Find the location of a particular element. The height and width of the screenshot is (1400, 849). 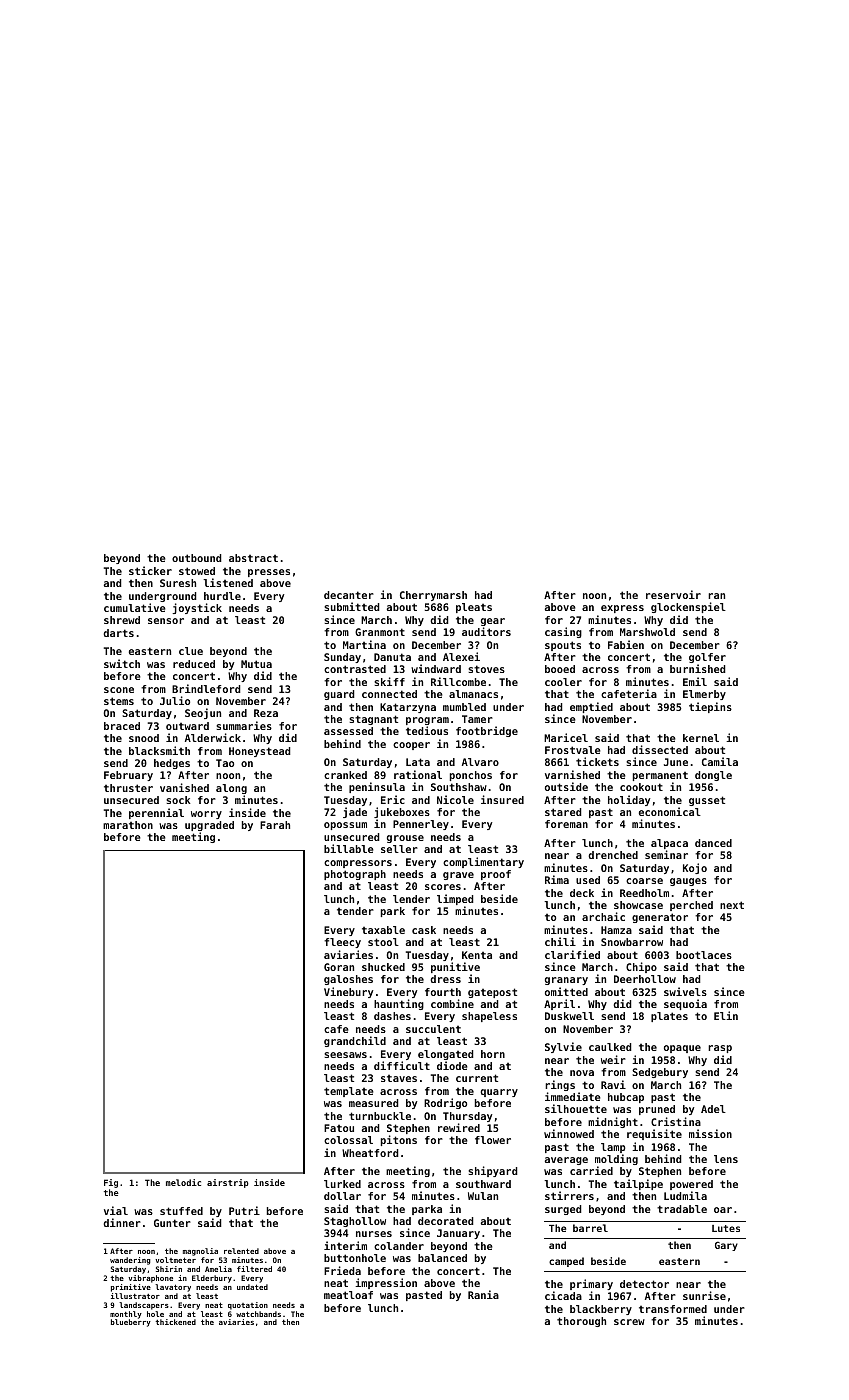

reservoir is located at coordinates (673, 594).
